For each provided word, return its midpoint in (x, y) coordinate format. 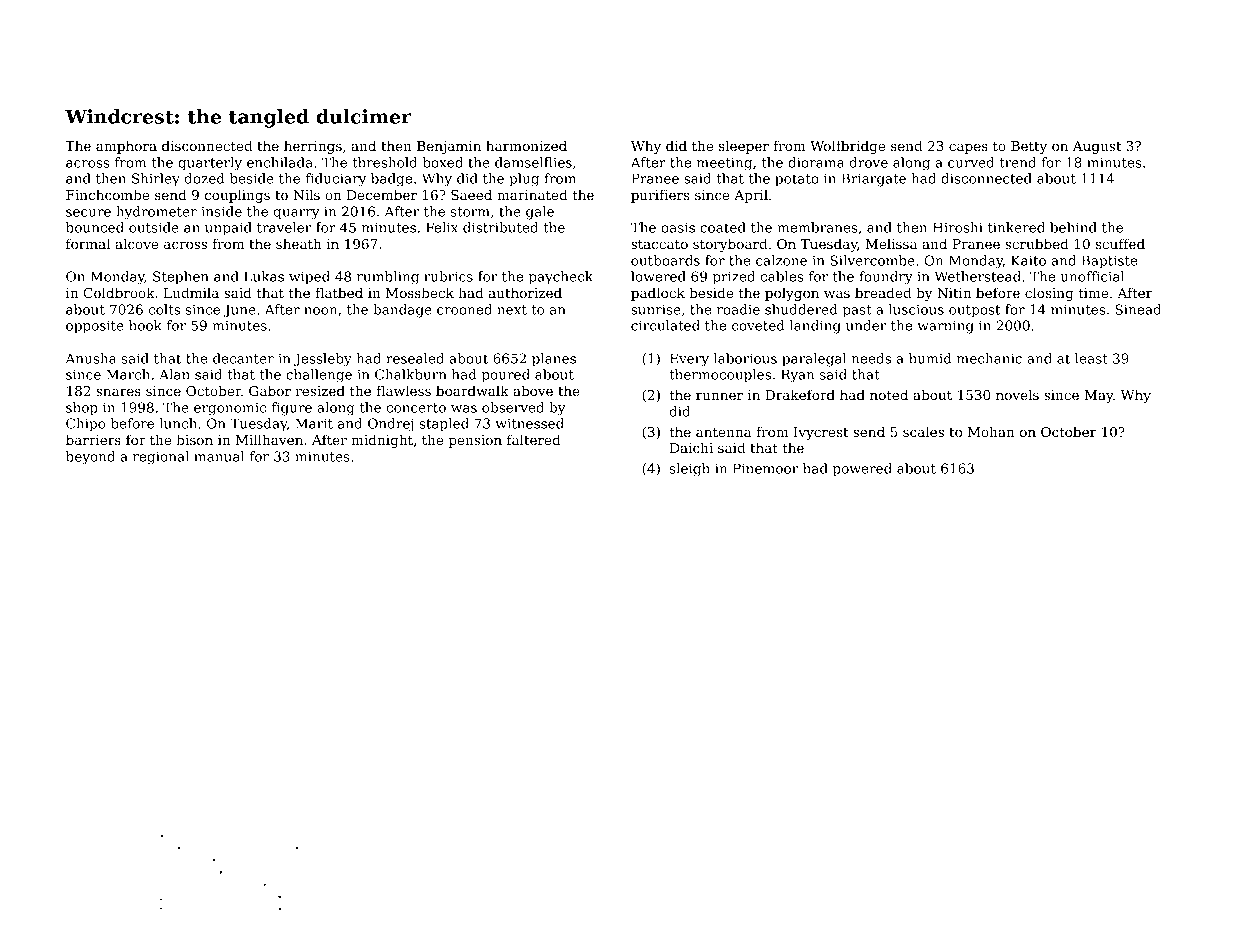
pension (475, 441)
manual (219, 456)
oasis (678, 227)
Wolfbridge (847, 147)
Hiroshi (958, 227)
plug (524, 180)
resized (320, 390)
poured (506, 376)
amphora (126, 147)
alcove (136, 243)
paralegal (814, 360)
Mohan (991, 431)
